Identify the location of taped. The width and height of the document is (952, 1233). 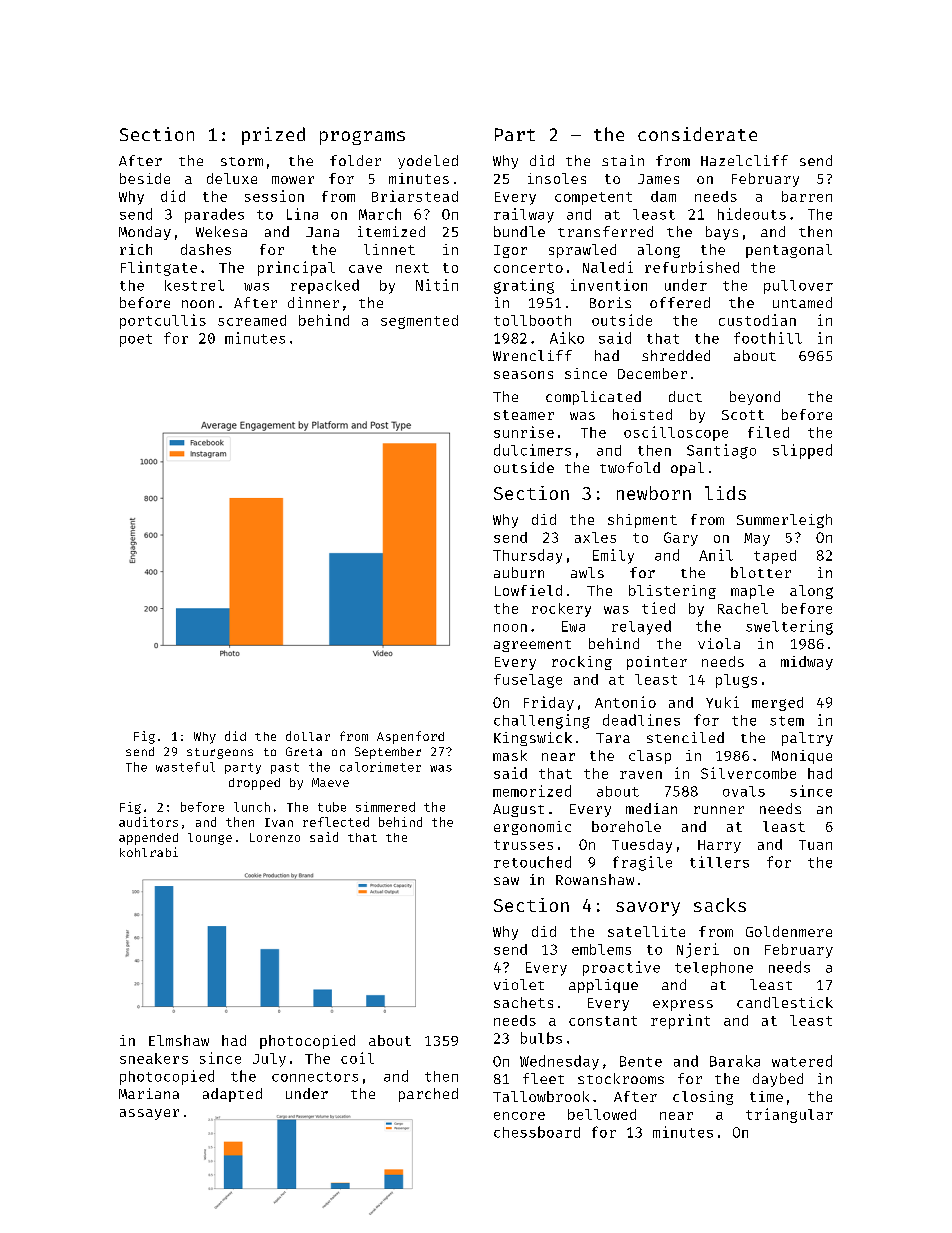
(775, 557).
